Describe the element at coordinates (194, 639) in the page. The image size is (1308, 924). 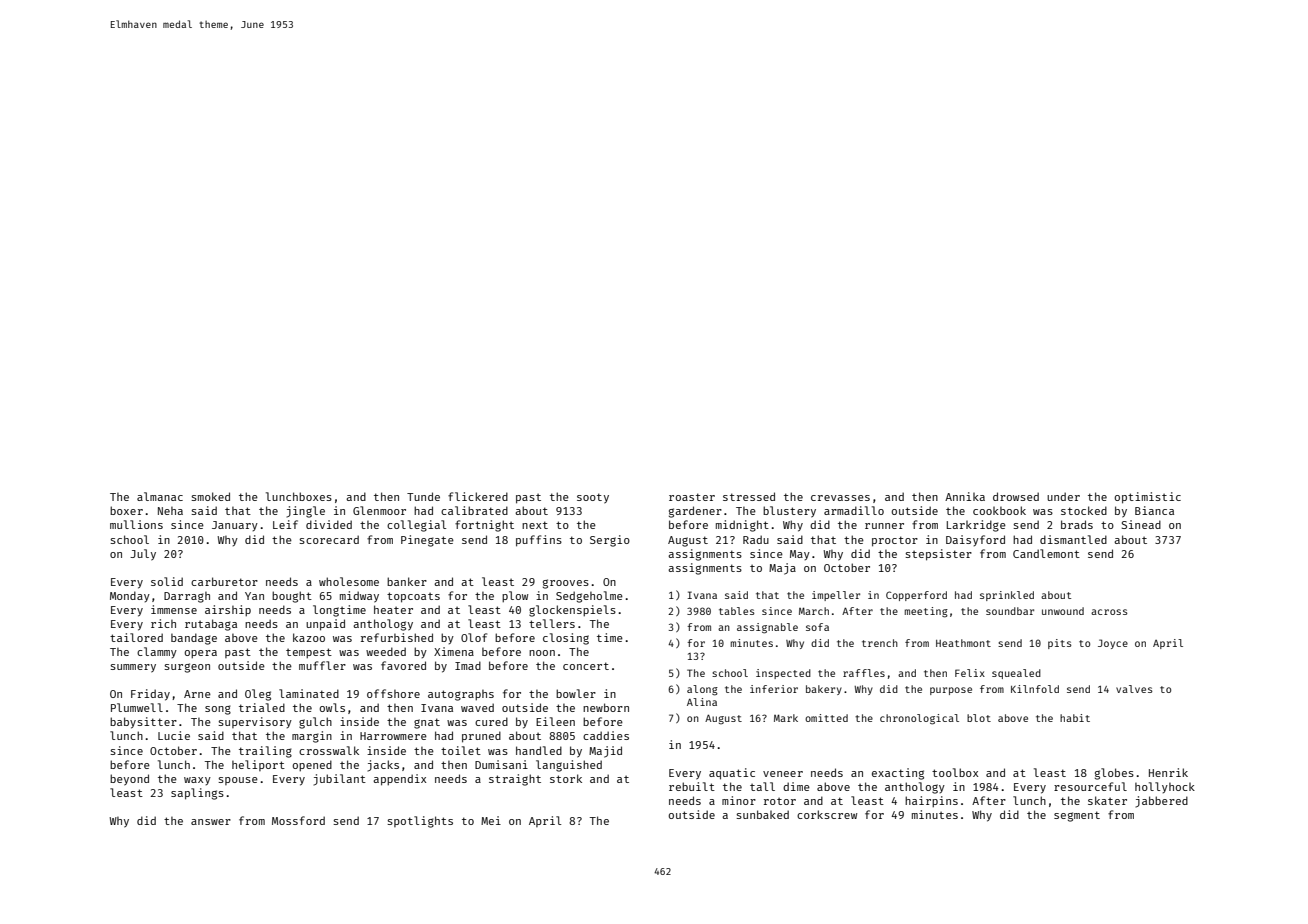
I see `bandage` at that location.
